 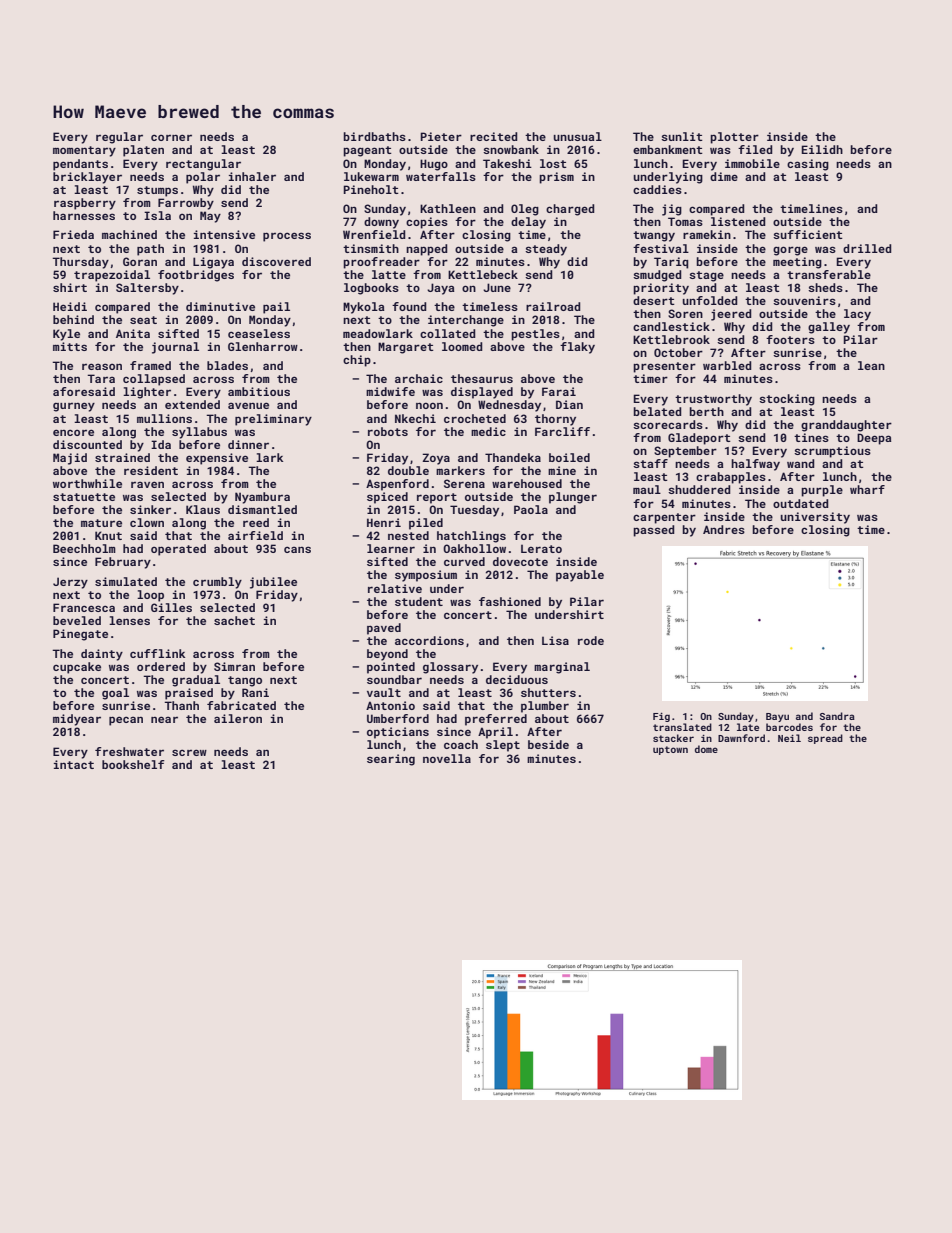 I want to click on noon, so click(x=429, y=405).
